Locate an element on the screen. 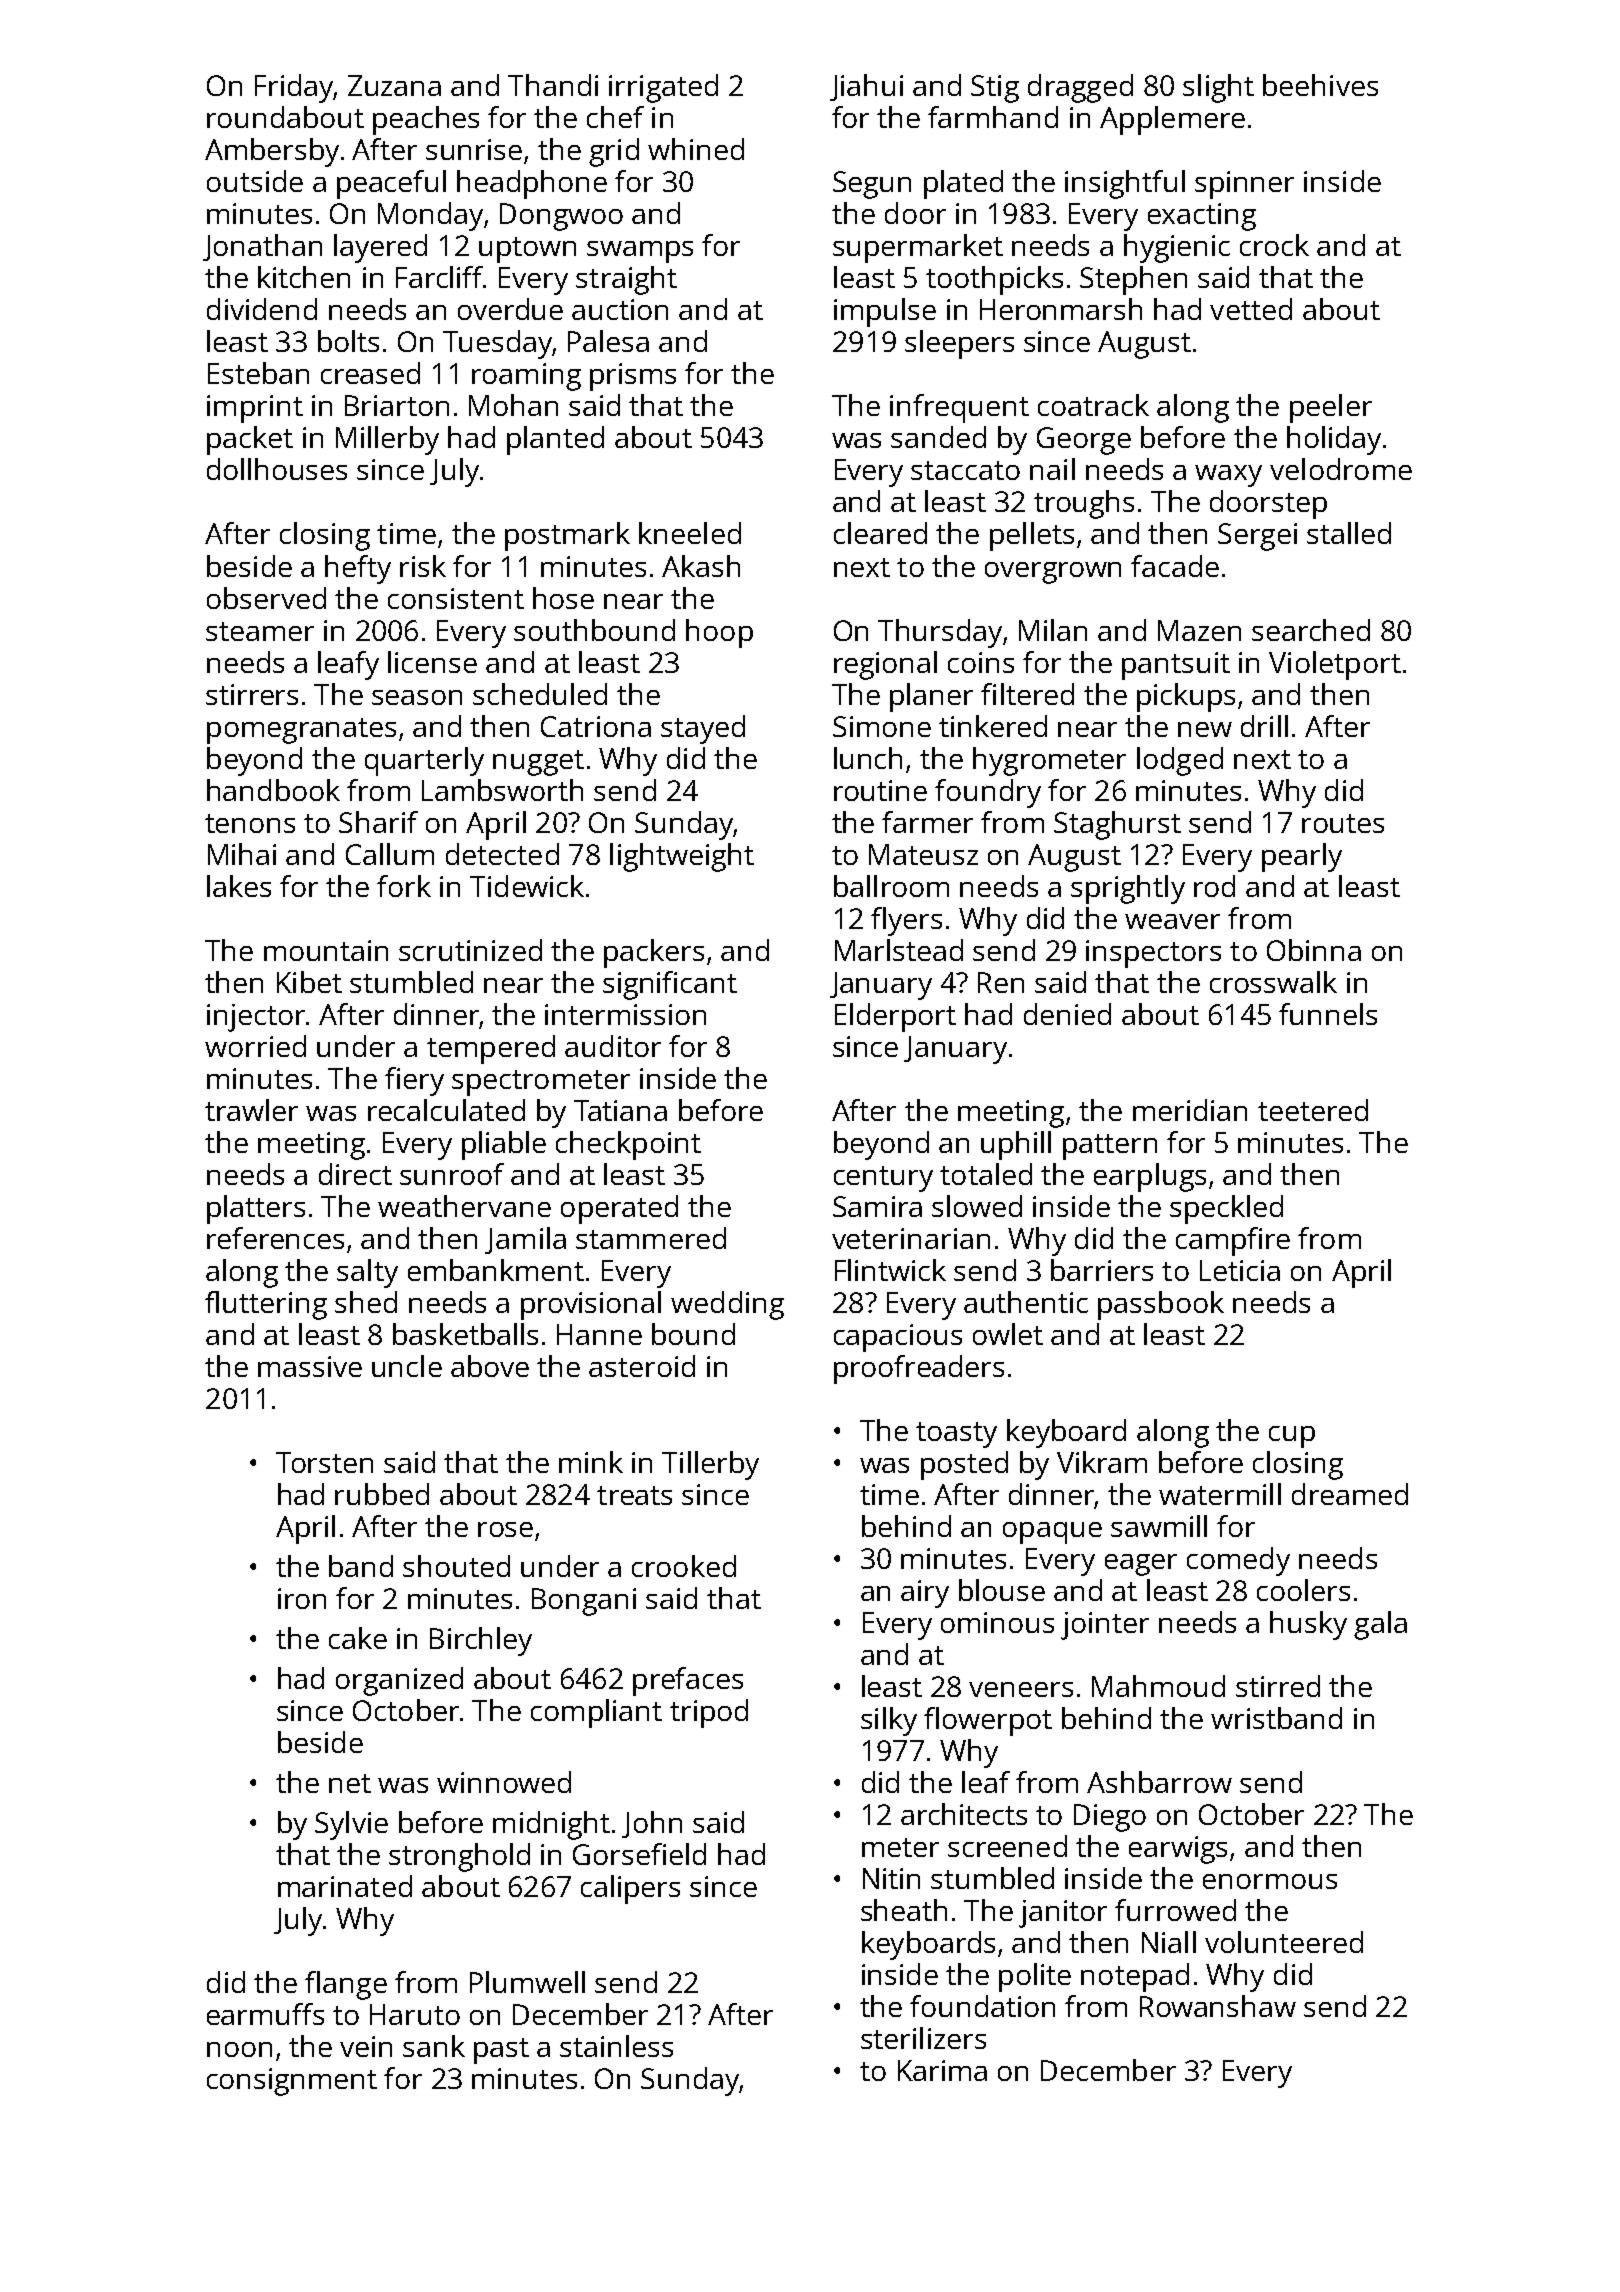  Ambersby is located at coordinates (272, 152).
